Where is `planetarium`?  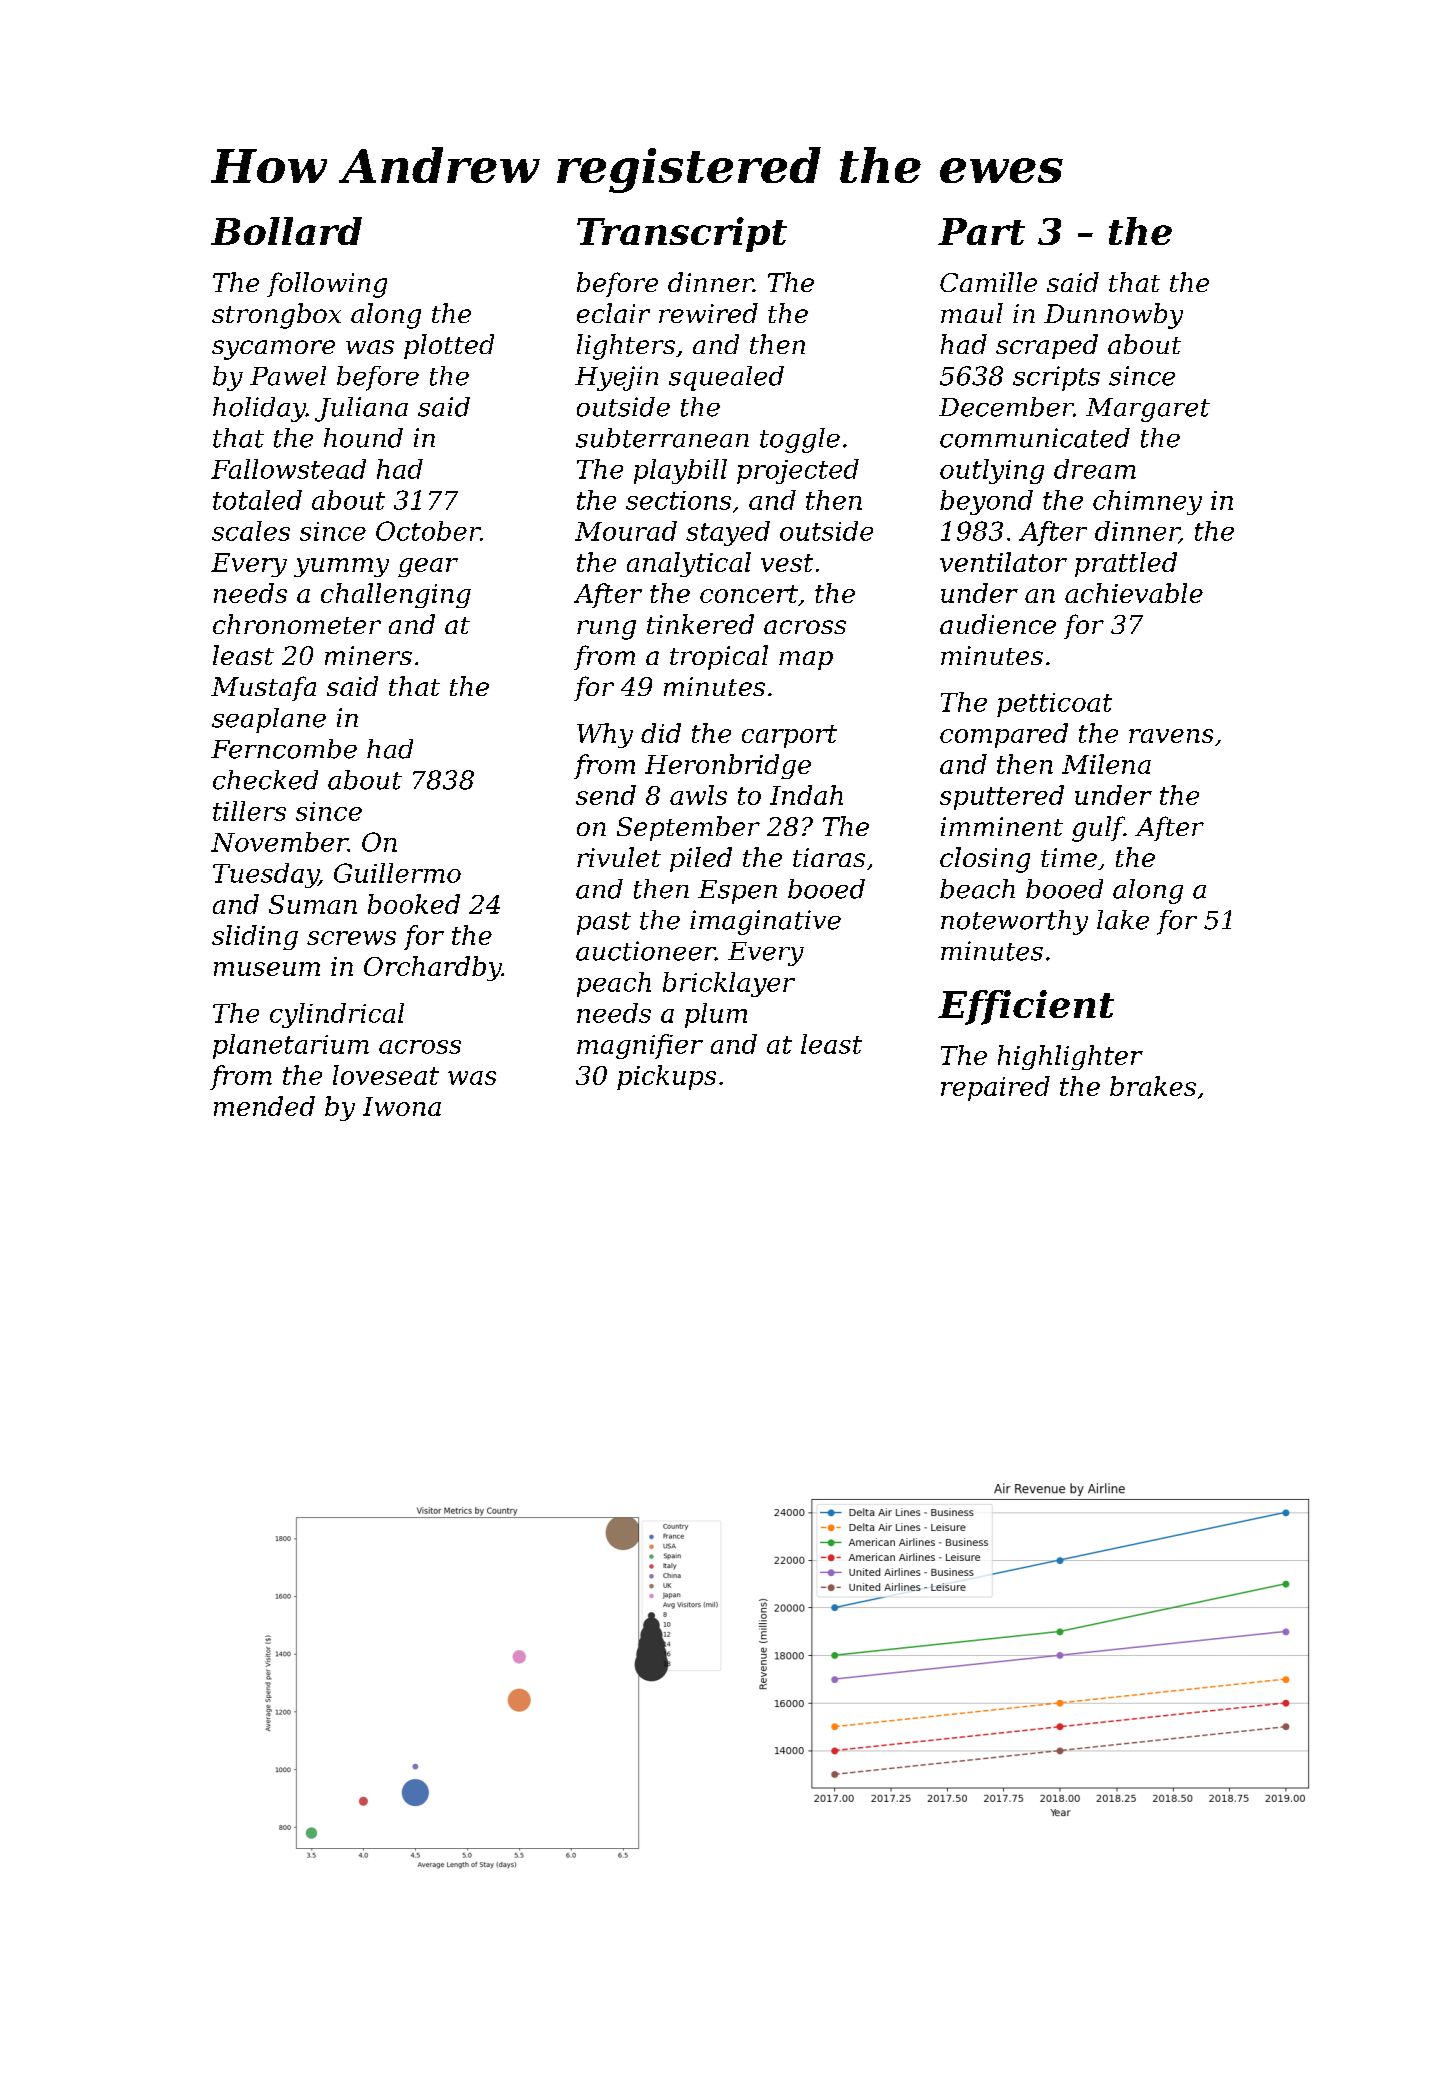 planetarium is located at coordinates (291, 1046).
